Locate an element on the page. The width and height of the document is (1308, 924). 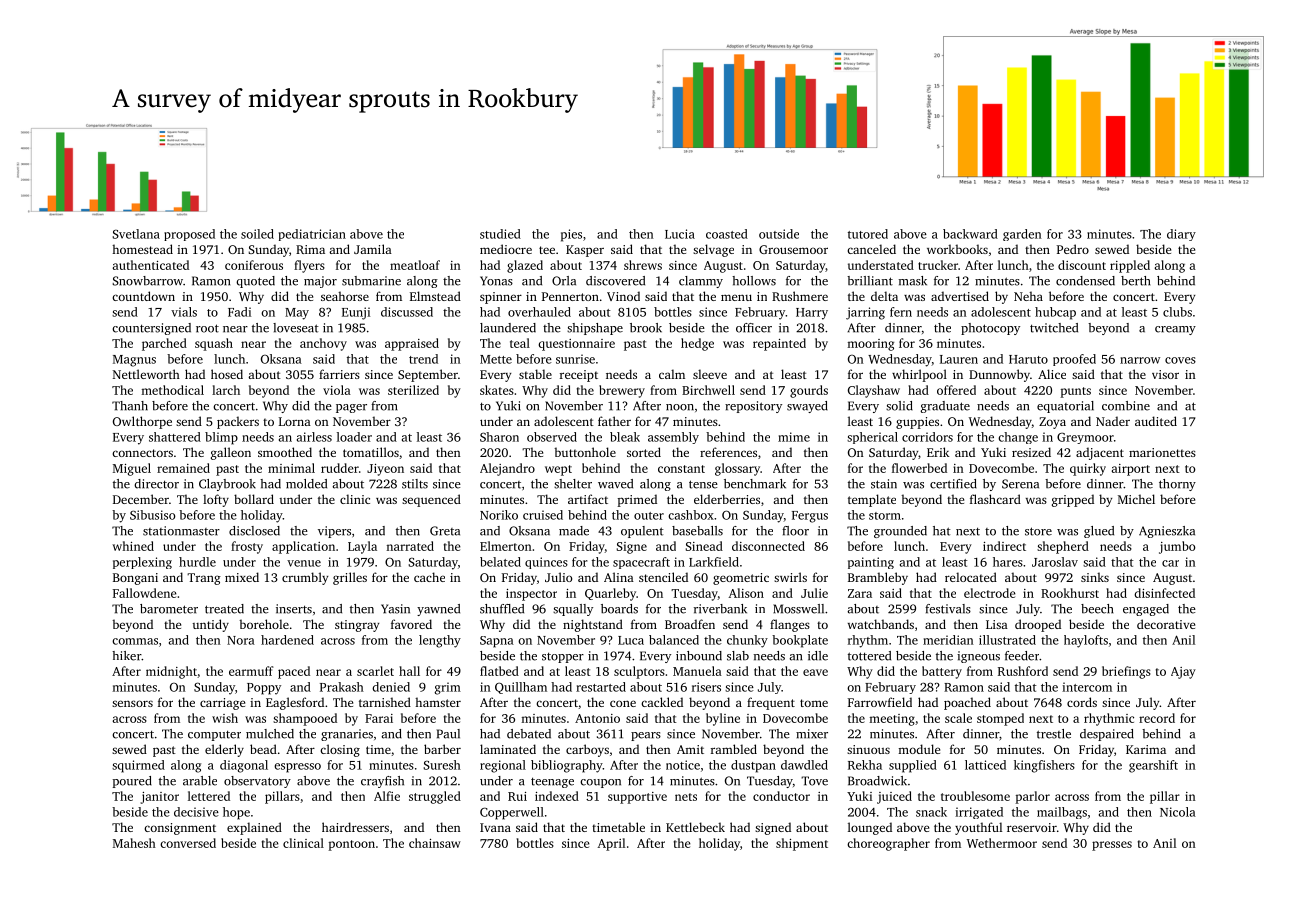
elderberries is located at coordinates (727, 499).
